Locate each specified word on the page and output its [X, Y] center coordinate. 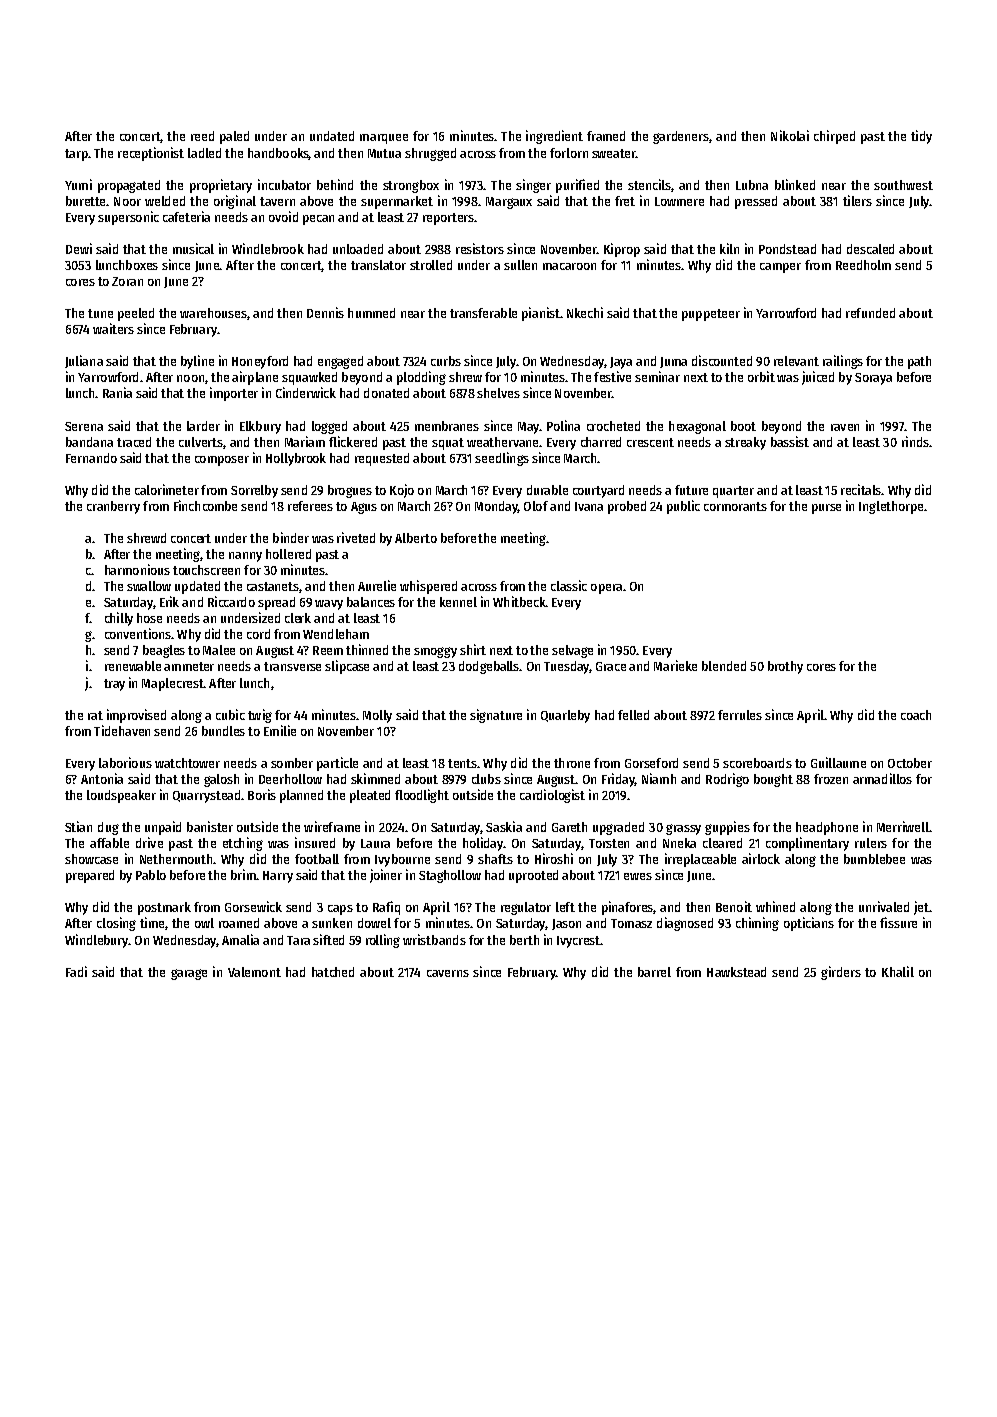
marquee [384, 139]
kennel [458, 602]
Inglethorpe [891, 507]
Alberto [416, 538]
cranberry [113, 507]
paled [234, 137]
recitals [861, 489]
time [152, 922]
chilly [119, 619]
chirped [834, 137]
